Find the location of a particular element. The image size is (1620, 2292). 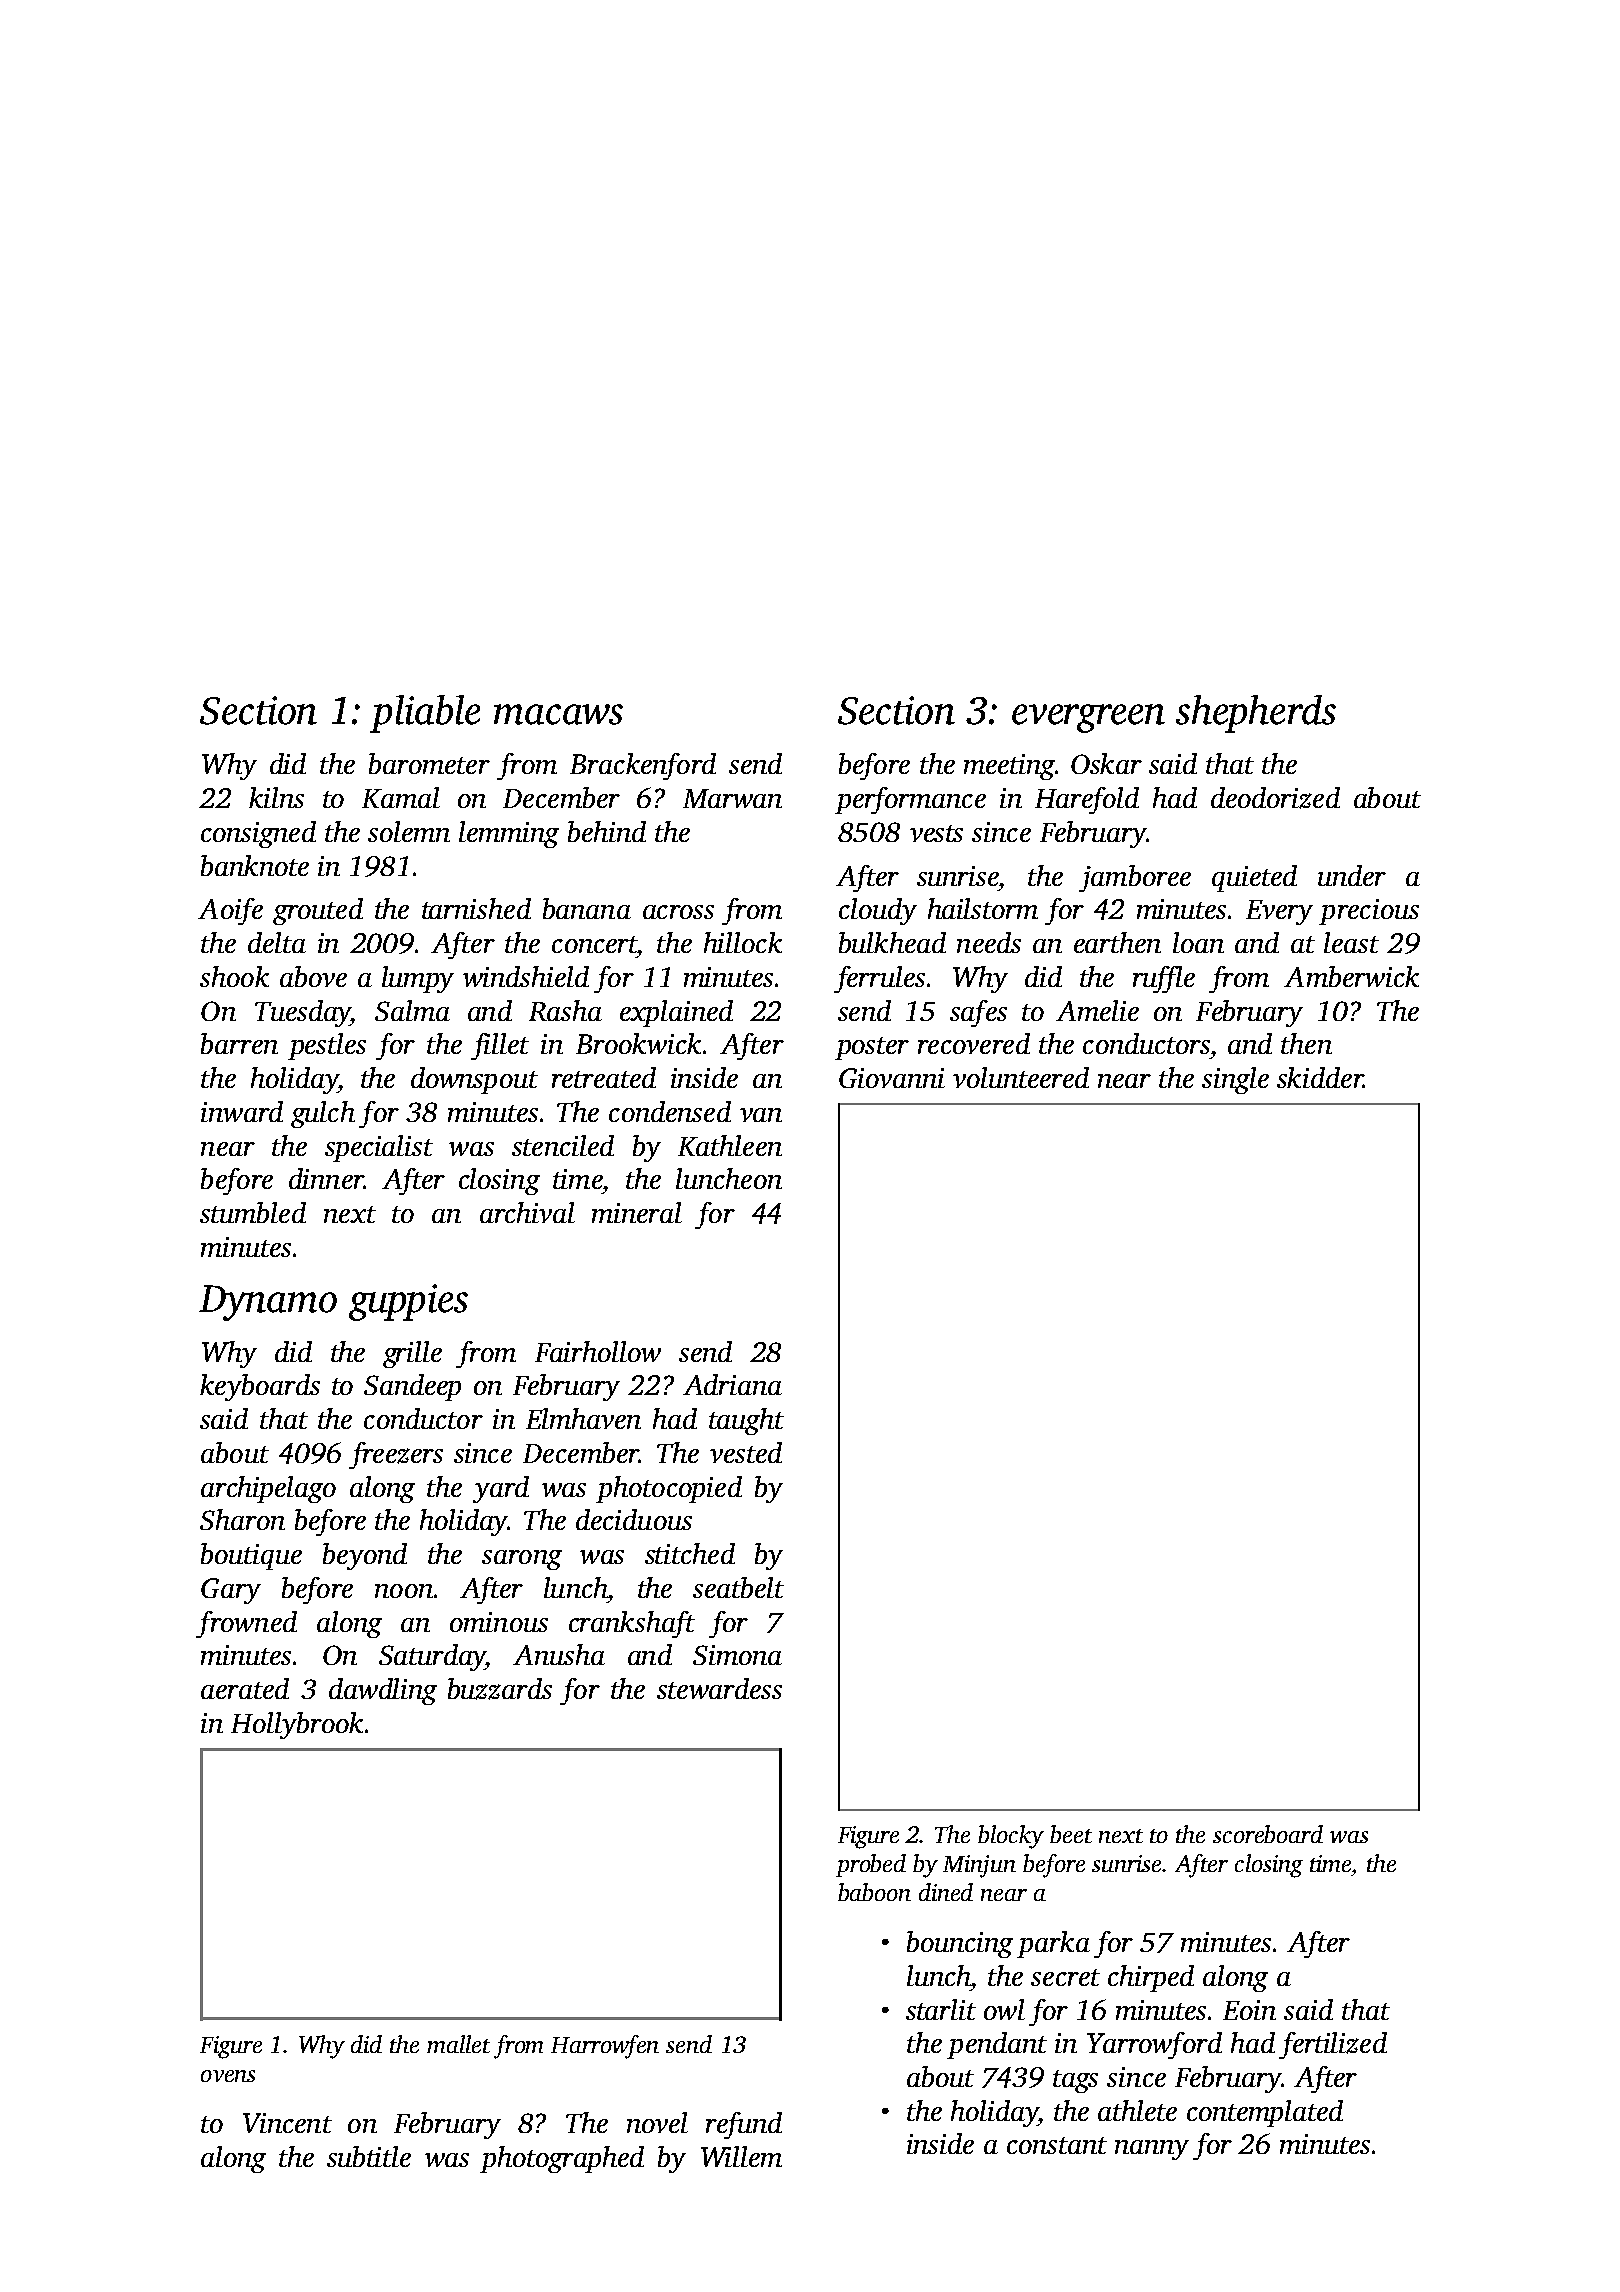

scoreboard is located at coordinates (1268, 1834).
